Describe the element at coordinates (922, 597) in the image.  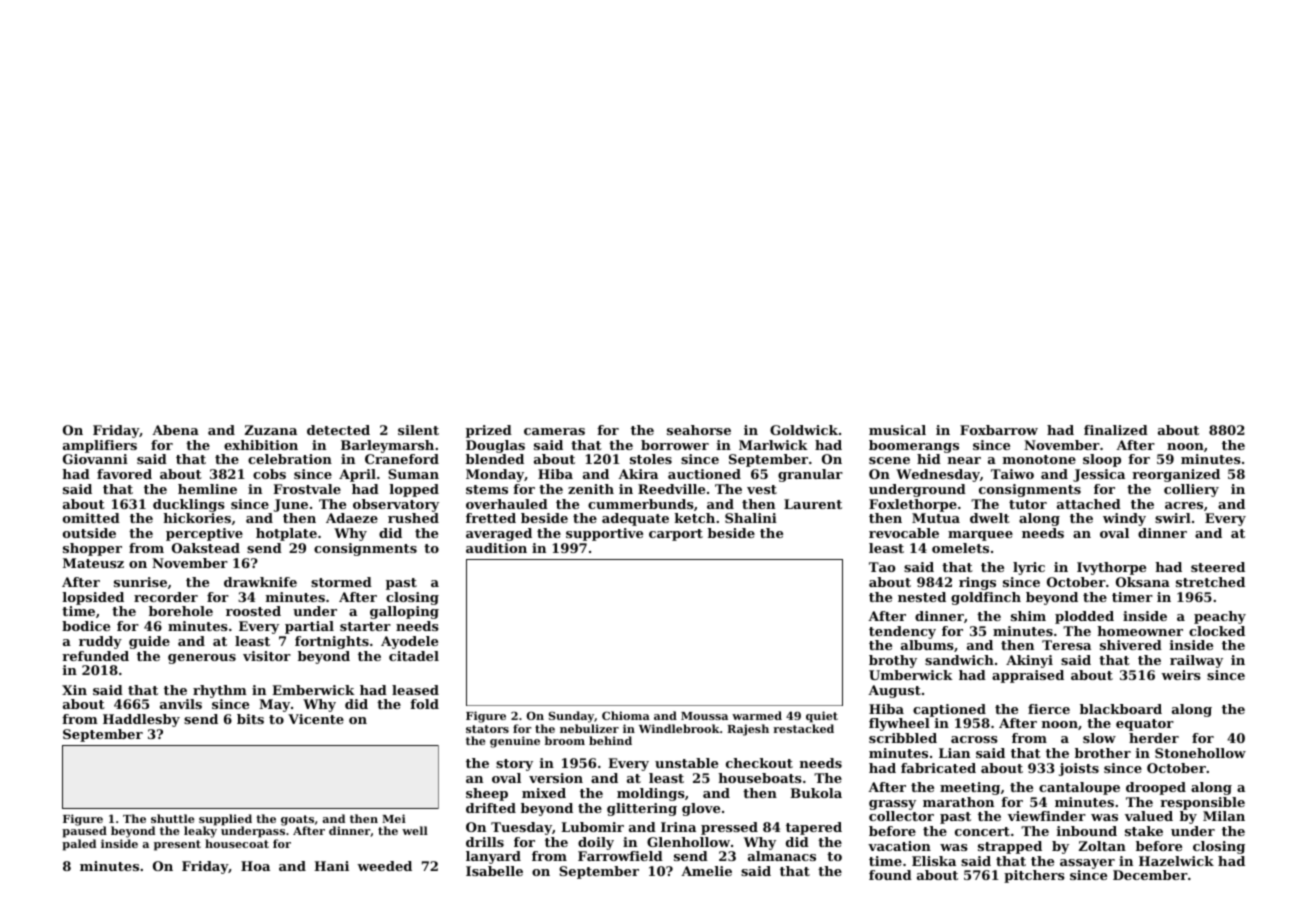
I see `nested` at that location.
